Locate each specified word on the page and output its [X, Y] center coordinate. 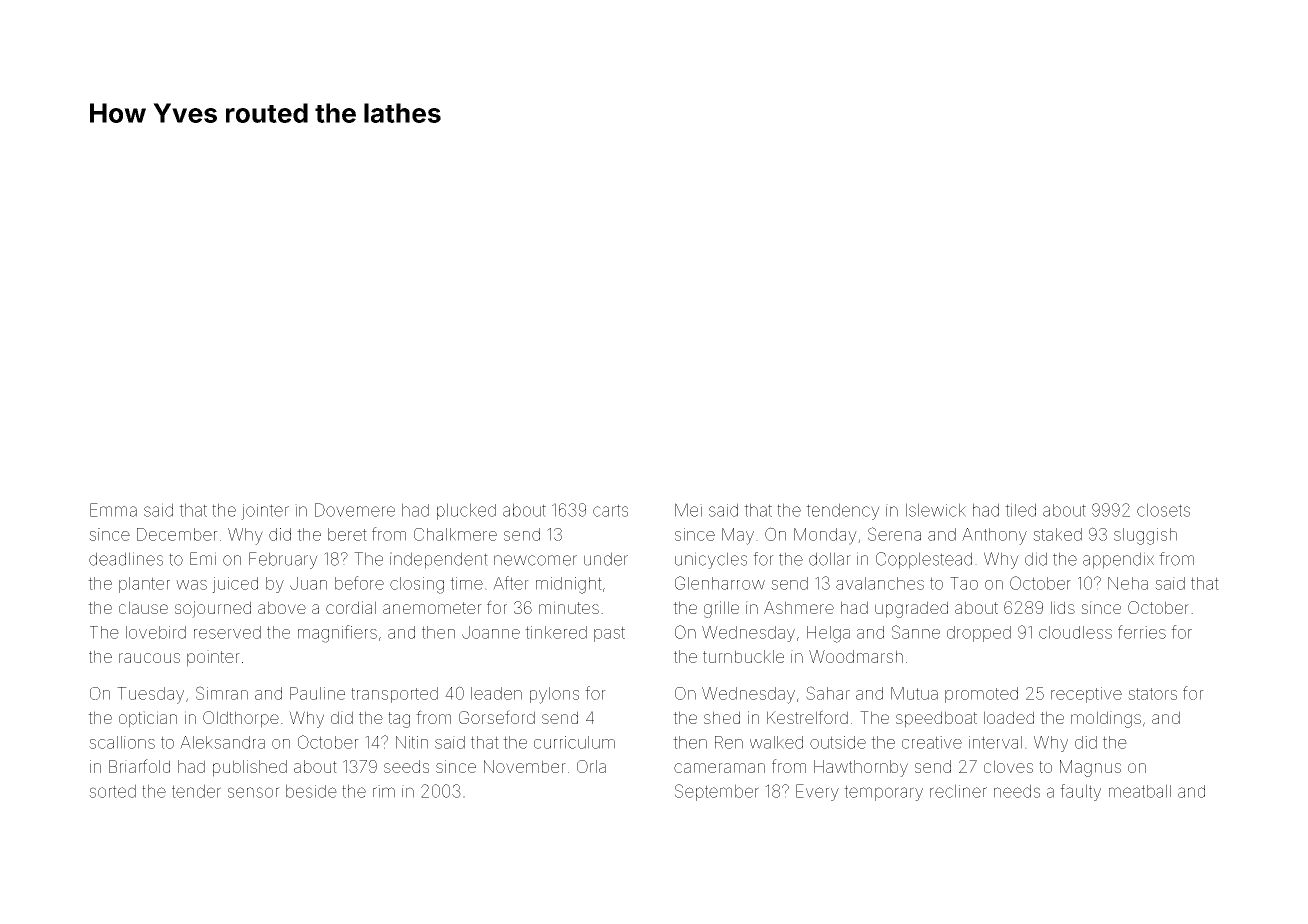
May [738, 536]
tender [196, 791]
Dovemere [355, 510]
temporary [883, 793]
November [525, 766]
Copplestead [924, 560]
